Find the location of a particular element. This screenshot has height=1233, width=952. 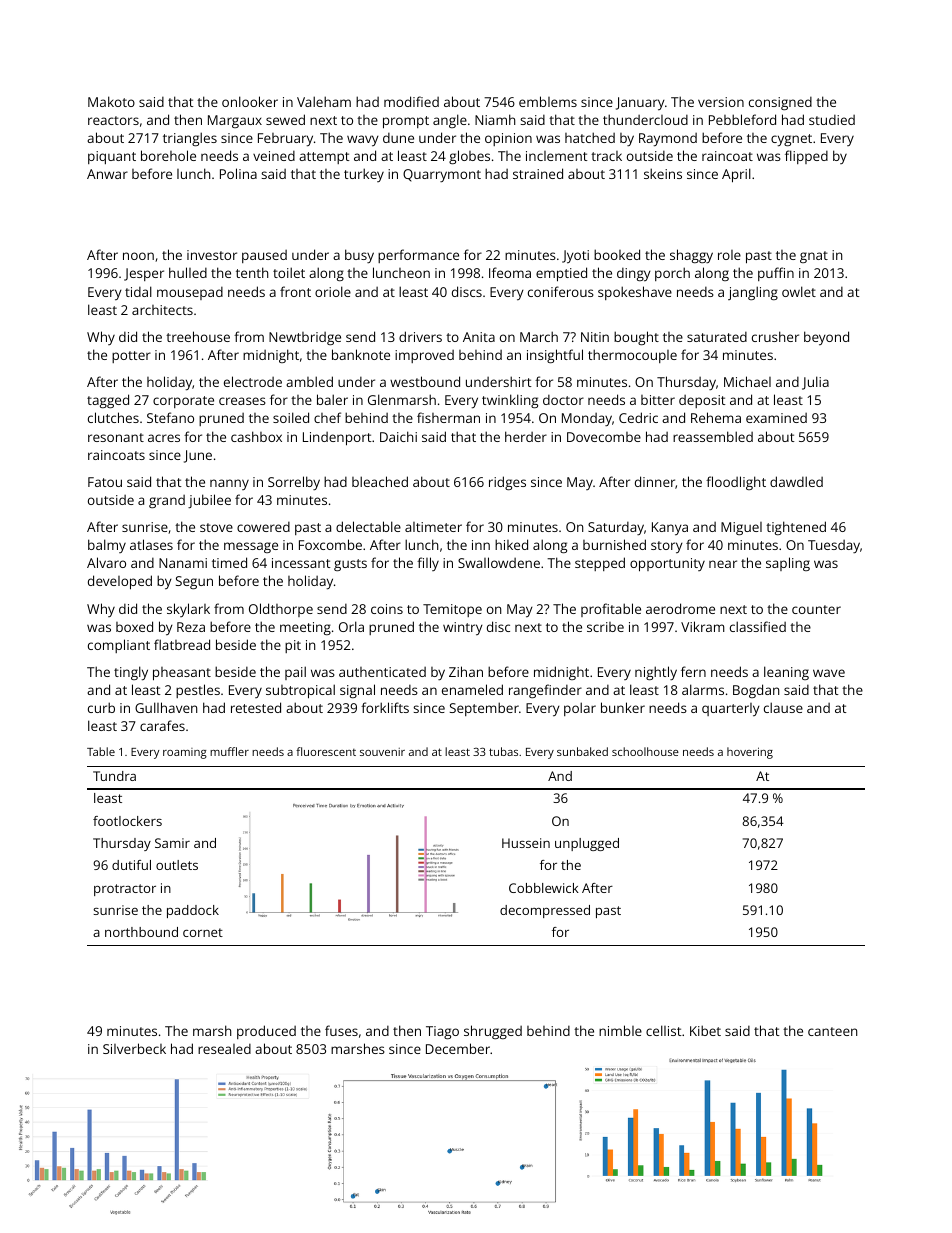

Silverbeck is located at coordinates (134, 1048).
